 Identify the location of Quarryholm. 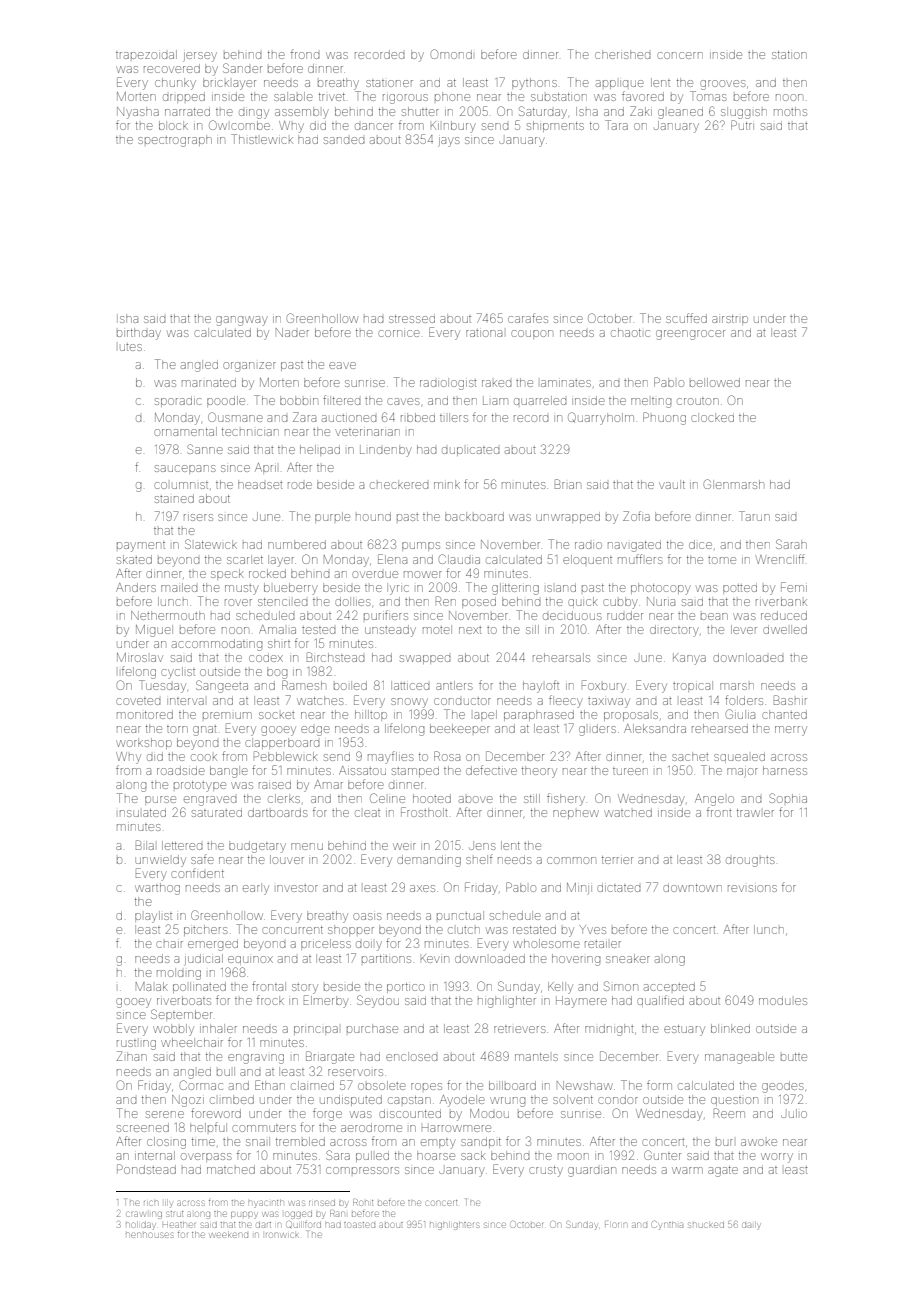
(601, 418).
